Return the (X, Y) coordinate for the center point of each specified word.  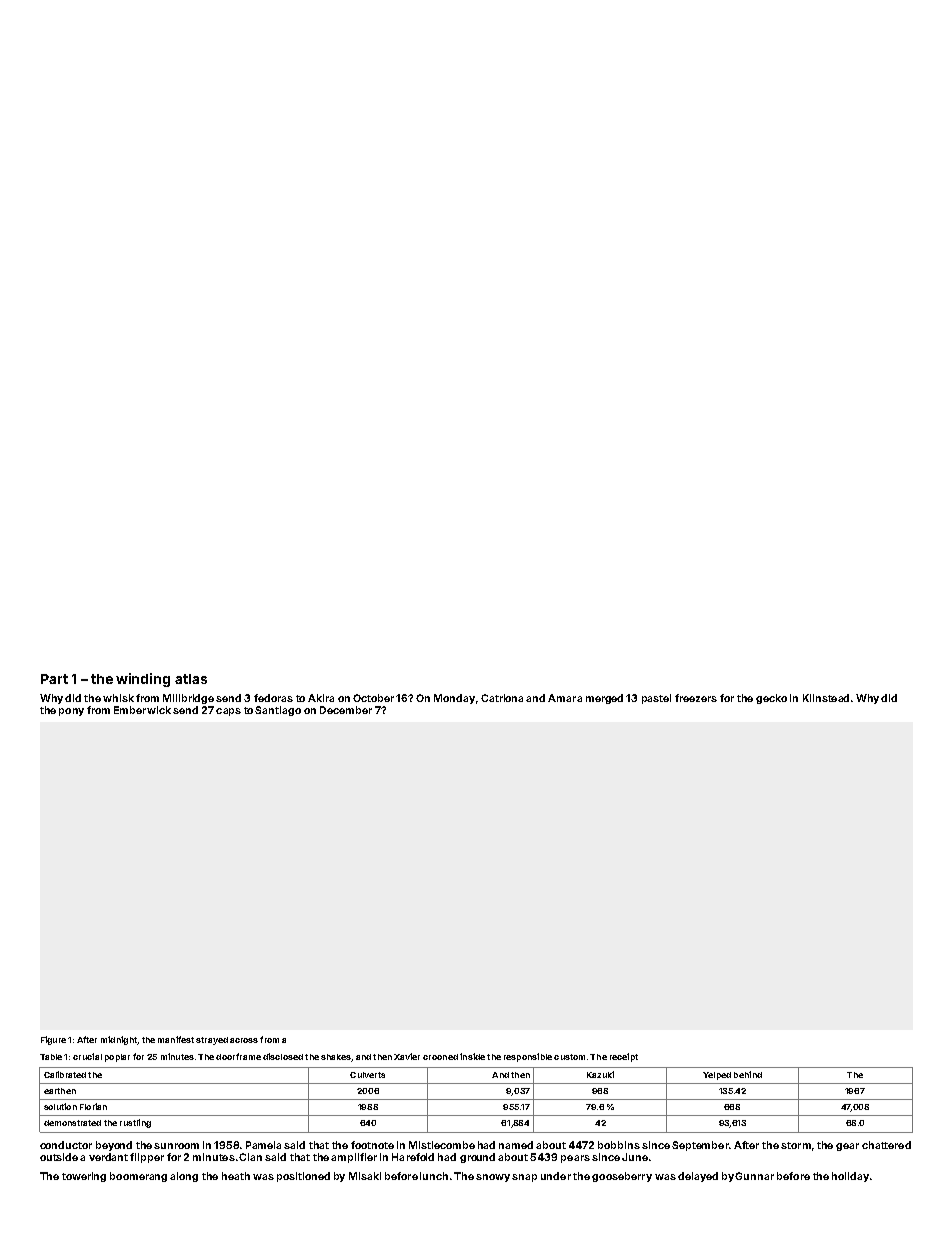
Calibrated (65, 1074)
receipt (624, 1057)
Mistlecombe (442, 1145)
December (346, 710)
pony (71, 712)
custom (569, 1057)
